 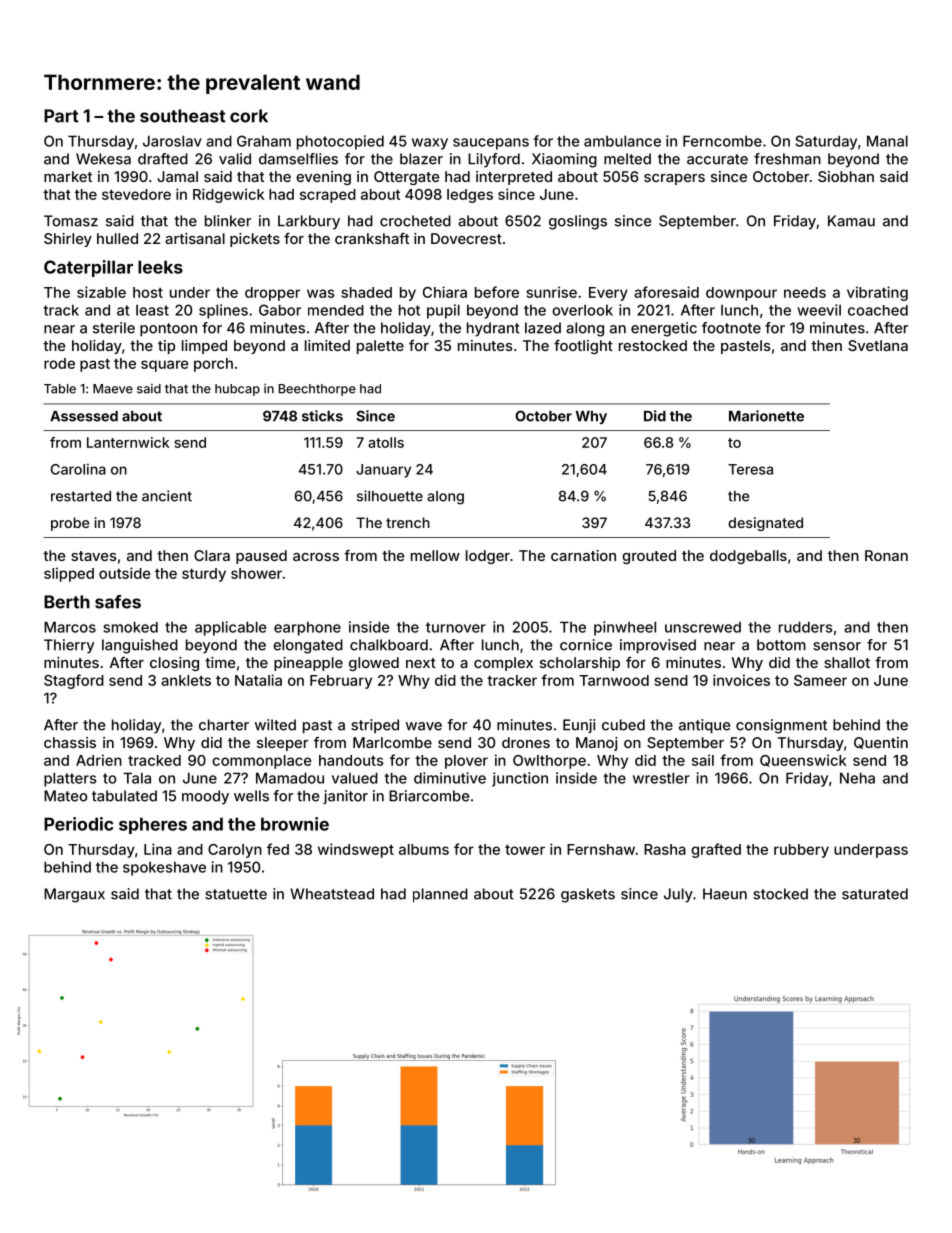 What do you see at coordinates (322, 416) in the image?
I see `sticks` at bounding box center [322, 416].
